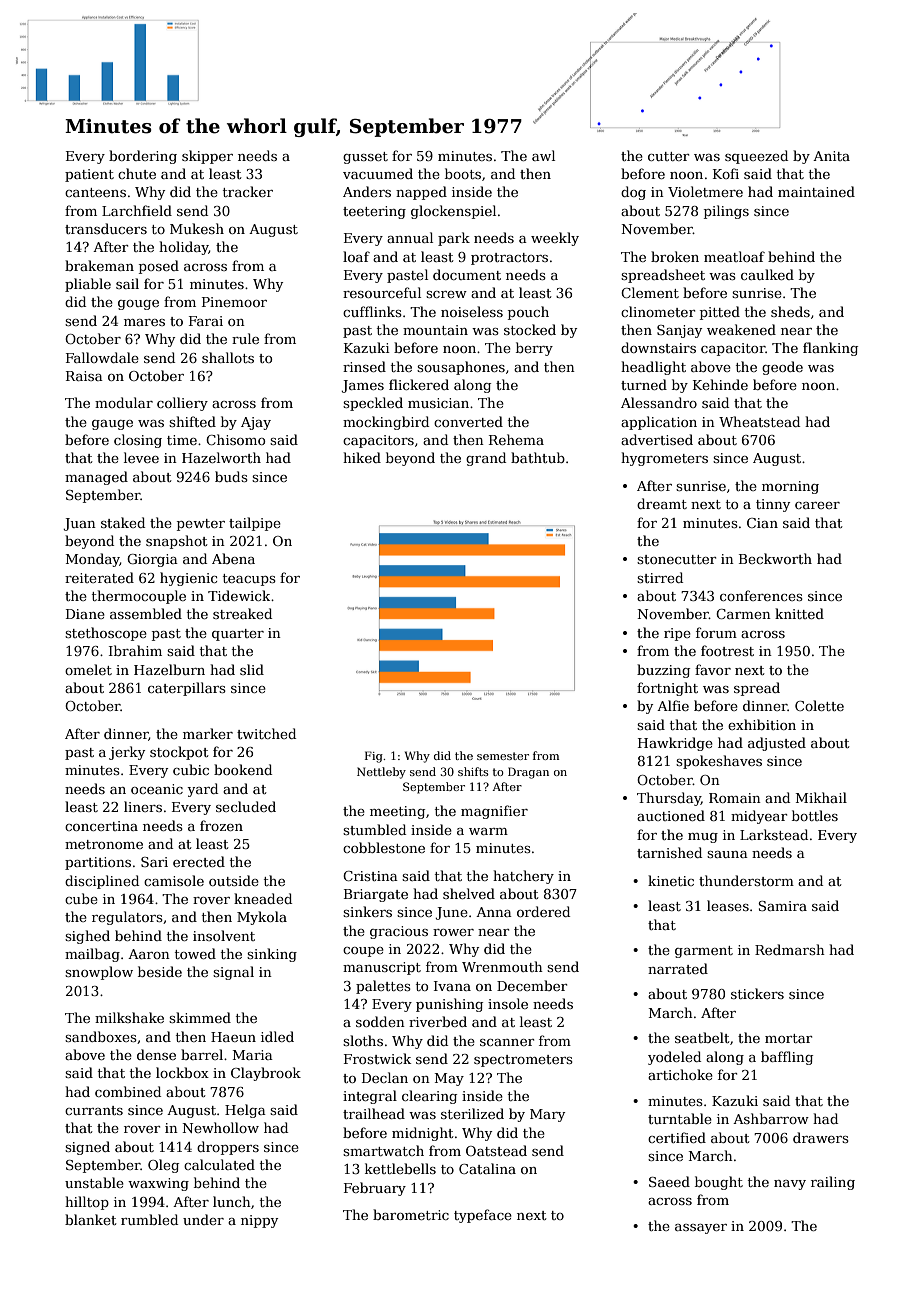 The width and height of the image is (924, 1308). What do you see at coordinates (231, 476) in the image?
I see `buds` at bounding box center [231, 476].
